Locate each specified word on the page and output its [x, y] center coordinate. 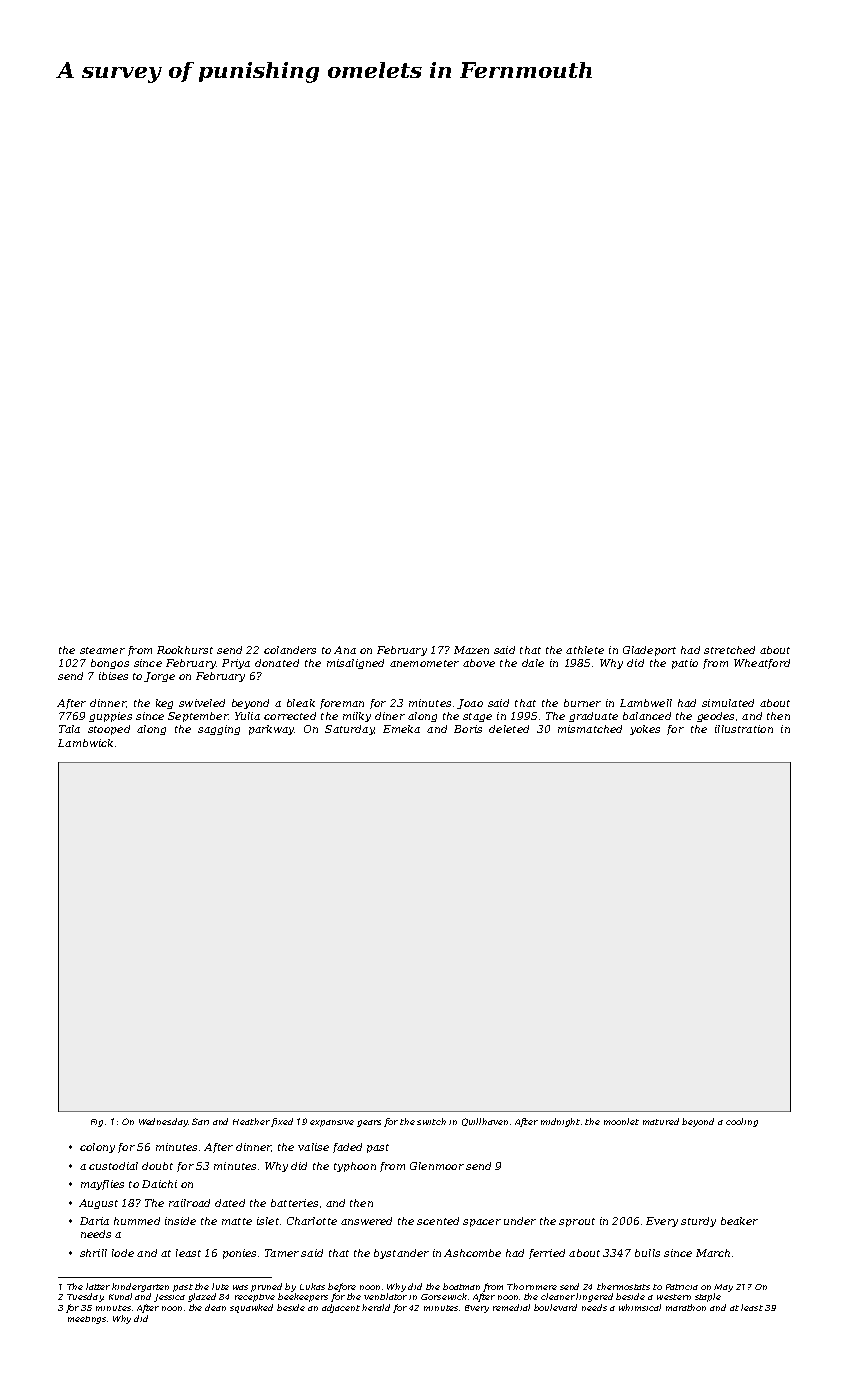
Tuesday [85, 1297]
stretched [729, 650]
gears [369, 1123]
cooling [742, 1122]
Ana [345, 650]
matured [661, 1121]
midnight [560, 1122]
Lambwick [85, 743]
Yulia [247, 716]
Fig [97, 1123]
